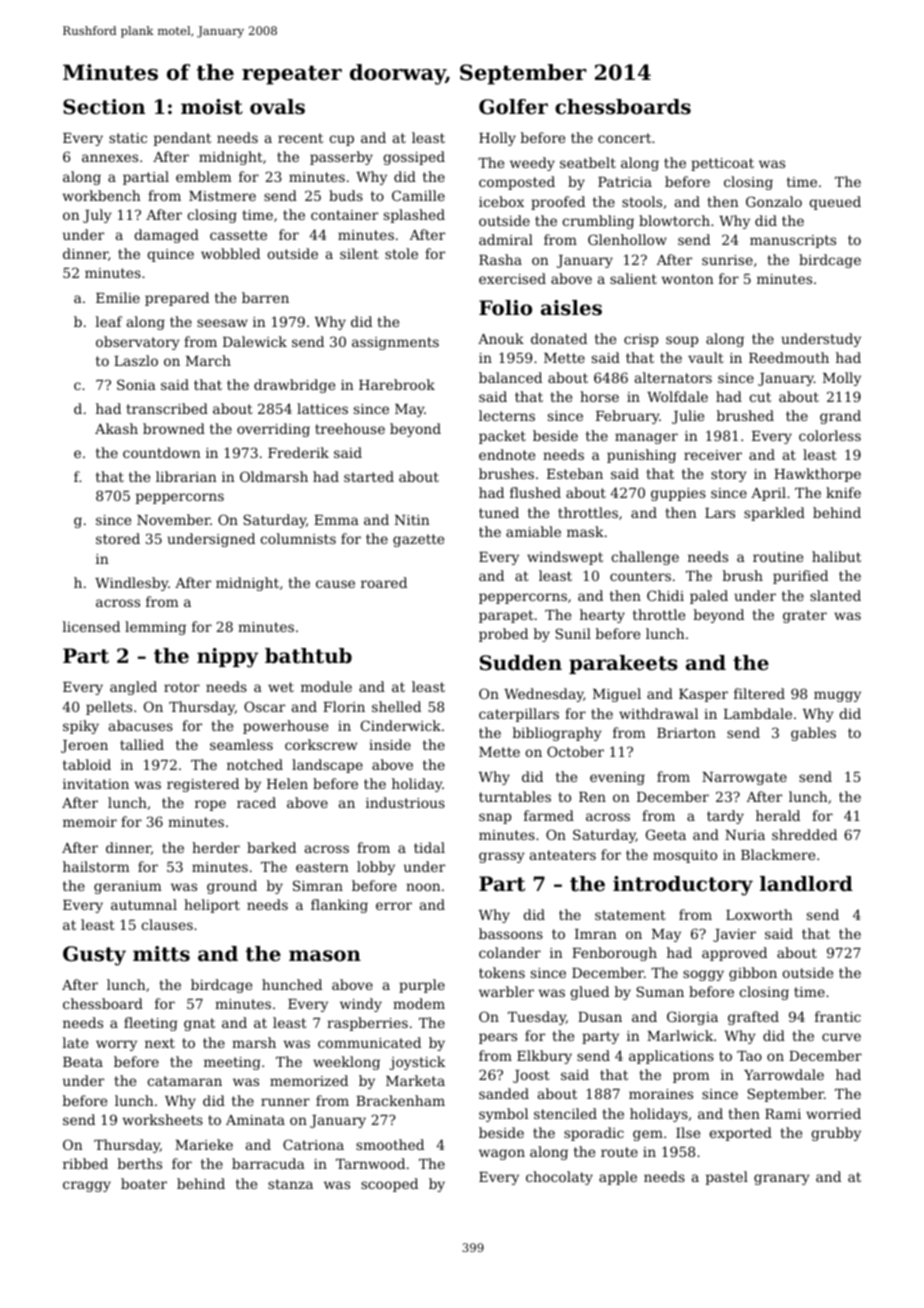  Describe the element at coordinates (729, 475) in the page. I see `story` at that location.
